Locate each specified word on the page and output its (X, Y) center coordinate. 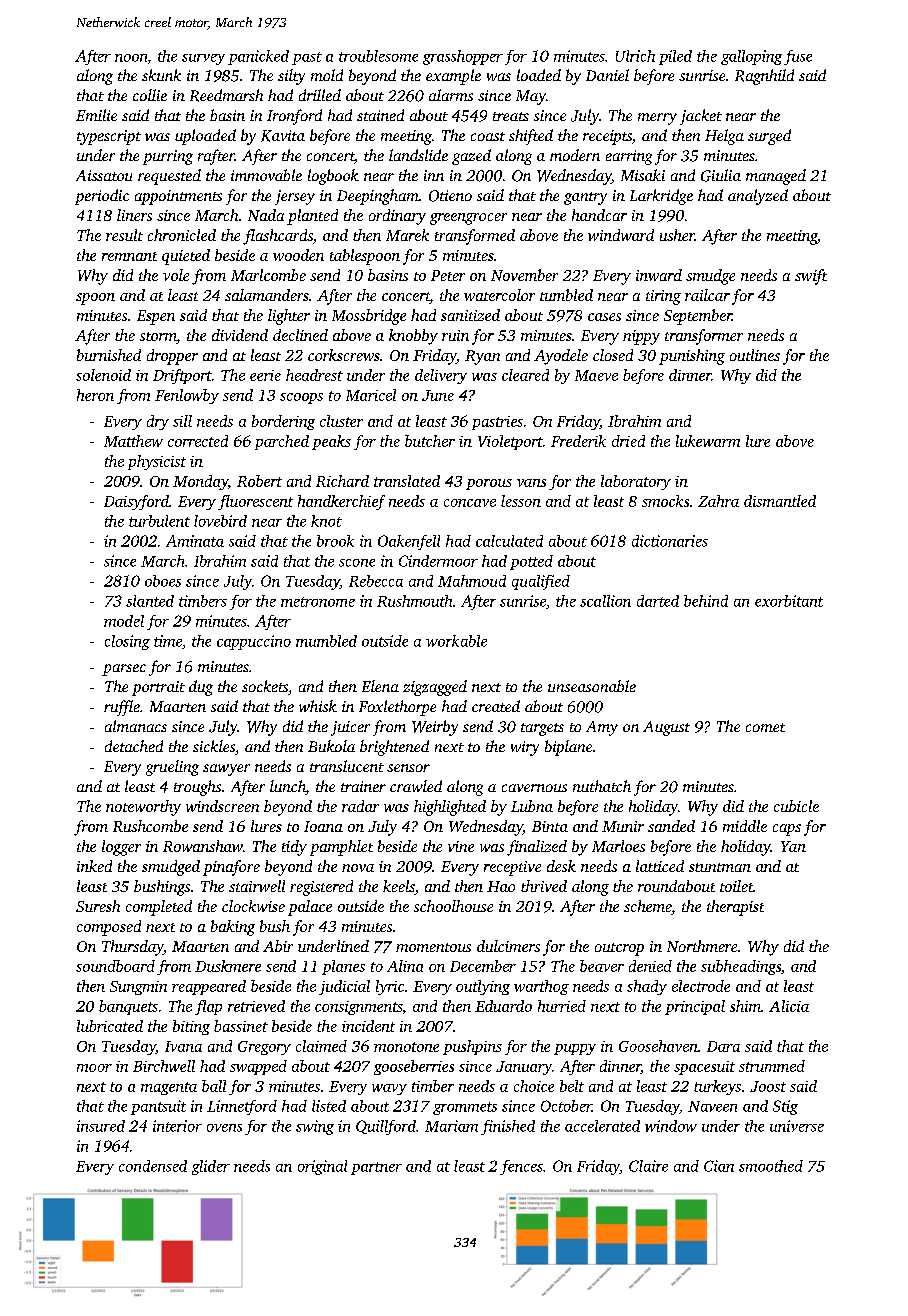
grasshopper (463, 57)
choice (534, 1086)
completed (159, 908)
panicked (258, 57)
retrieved (256, 1006)
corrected (198, 441)
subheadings (741, 967)
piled (675, 57)
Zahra (718, 501)
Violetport (510, 442)
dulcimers (508, 946)
